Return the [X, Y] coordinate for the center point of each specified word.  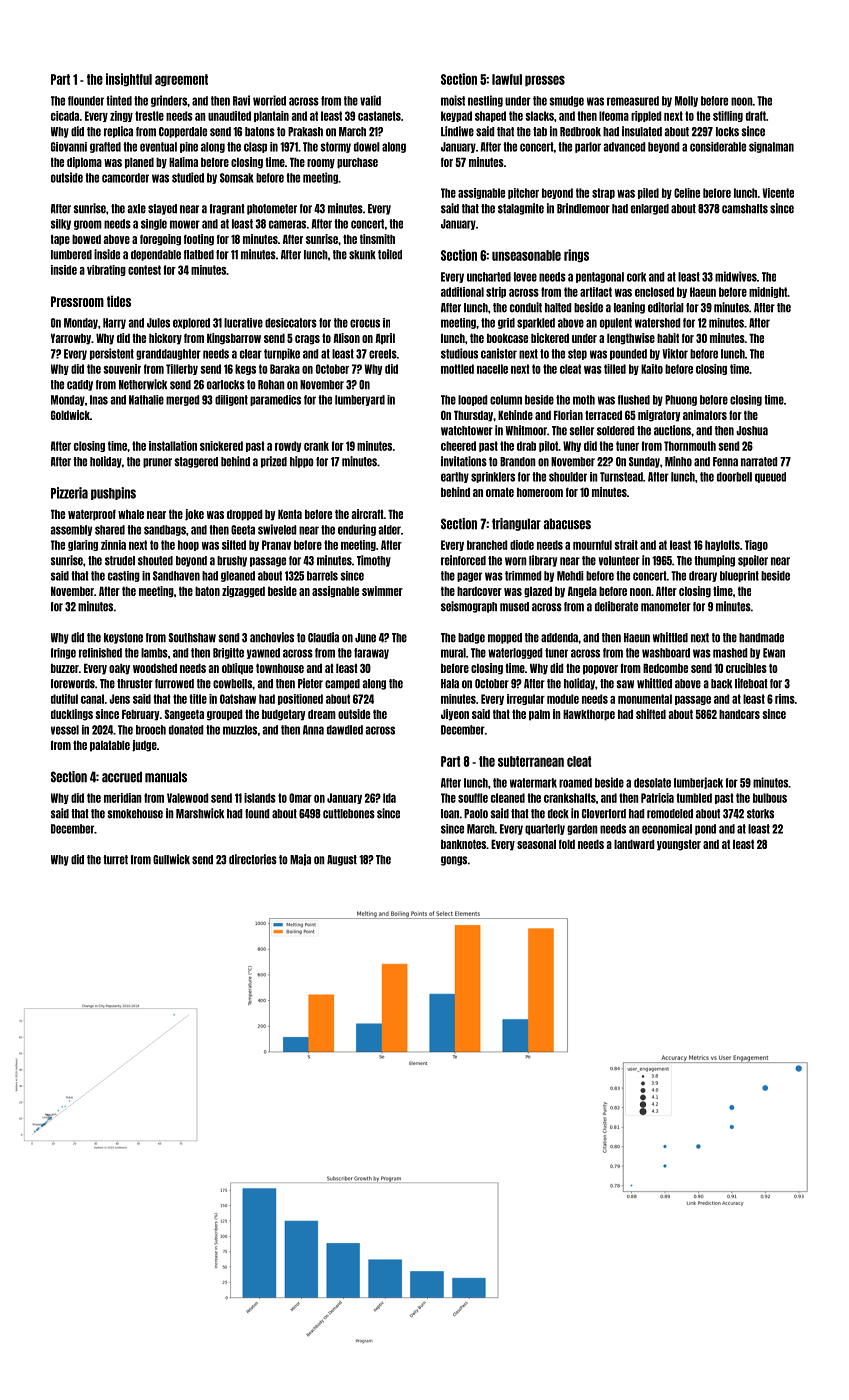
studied [188, 177]
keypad [456, 116]
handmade [761, 638]
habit [668, 338]
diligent [231, 400]
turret [115, 860]
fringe [63, 653]
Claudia [323, 637]
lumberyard [360, 400]
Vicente [778, 193]
